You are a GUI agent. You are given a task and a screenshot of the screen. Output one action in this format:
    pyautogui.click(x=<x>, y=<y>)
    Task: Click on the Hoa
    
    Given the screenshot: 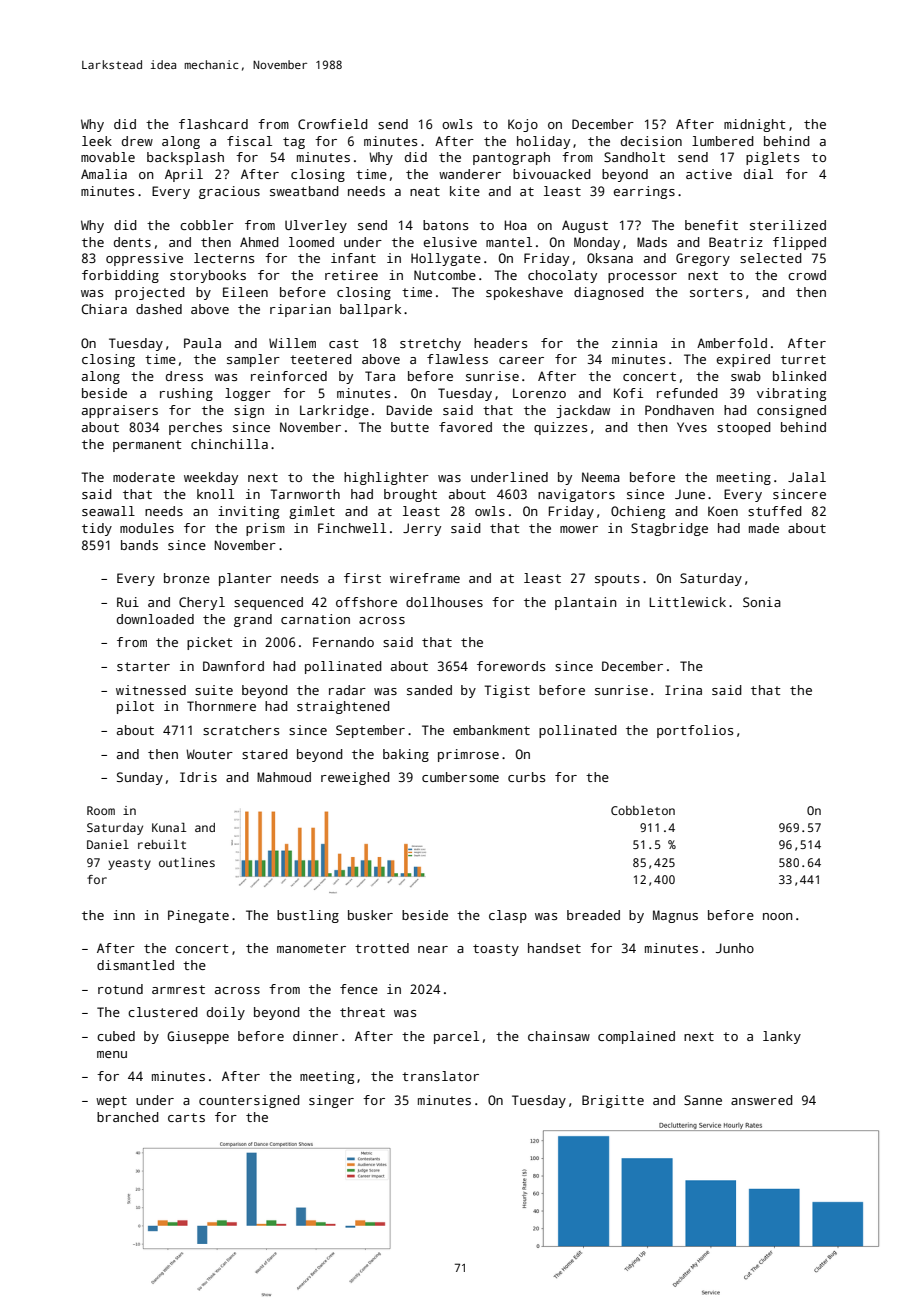 What is the action you would take?
    pyautogui.click(x=516, y=225)
